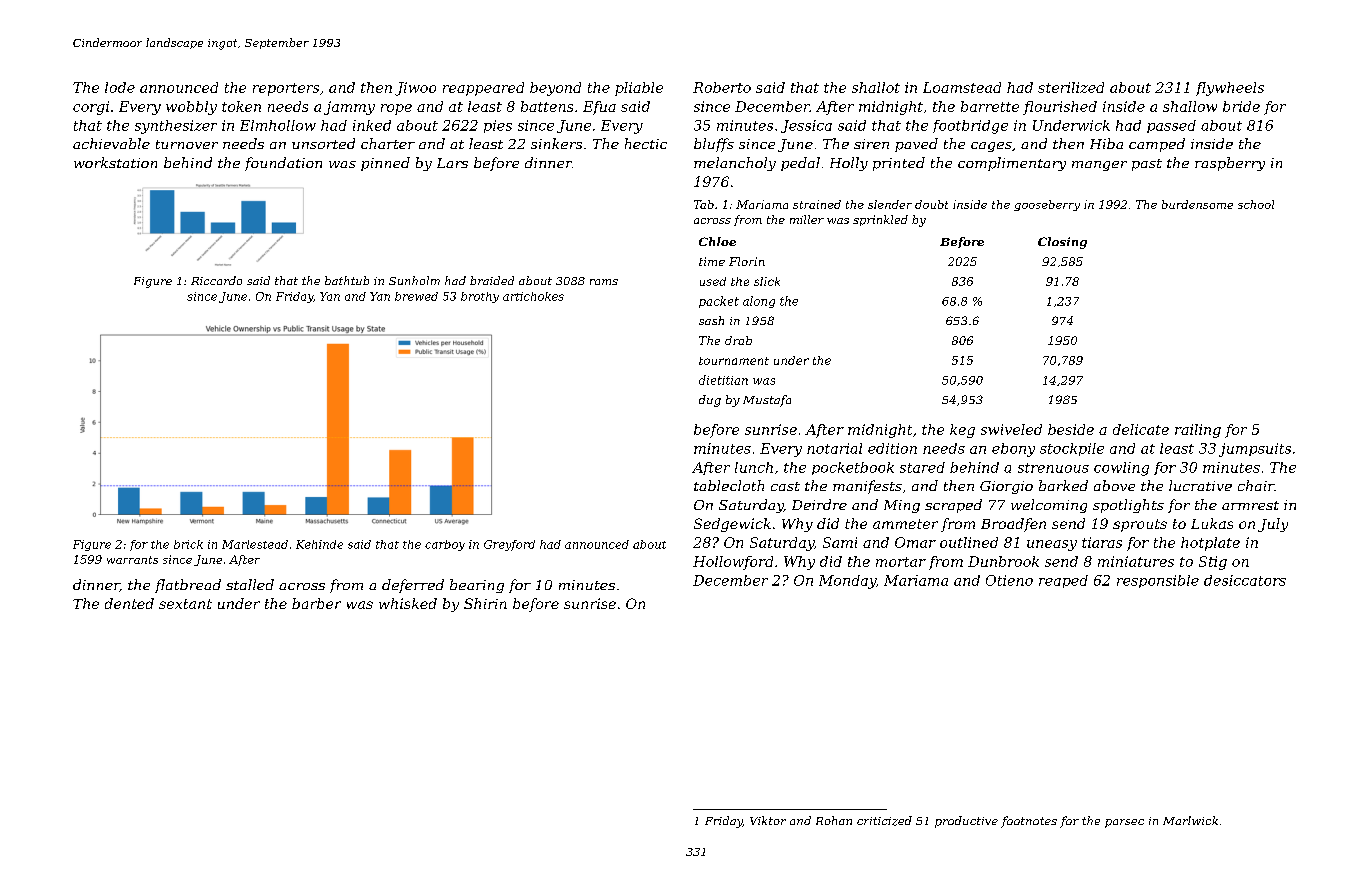  I want to click on achievable, so click(111, 143).
